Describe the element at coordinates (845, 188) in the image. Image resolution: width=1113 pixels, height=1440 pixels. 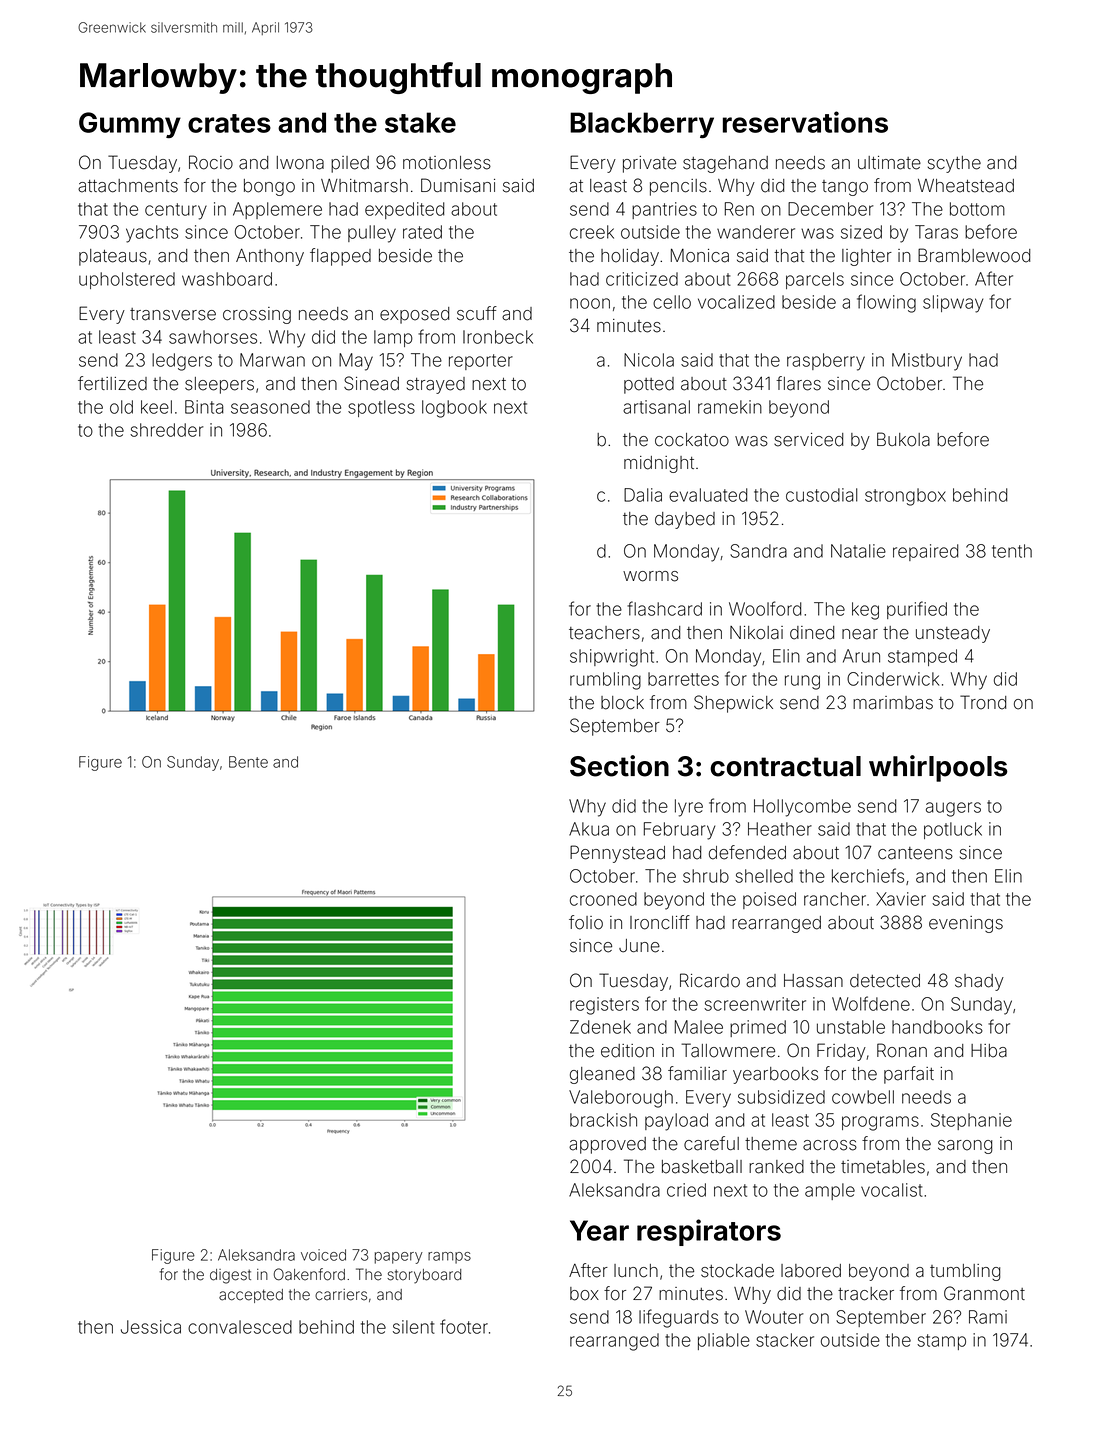
I see `tango` at that location.
